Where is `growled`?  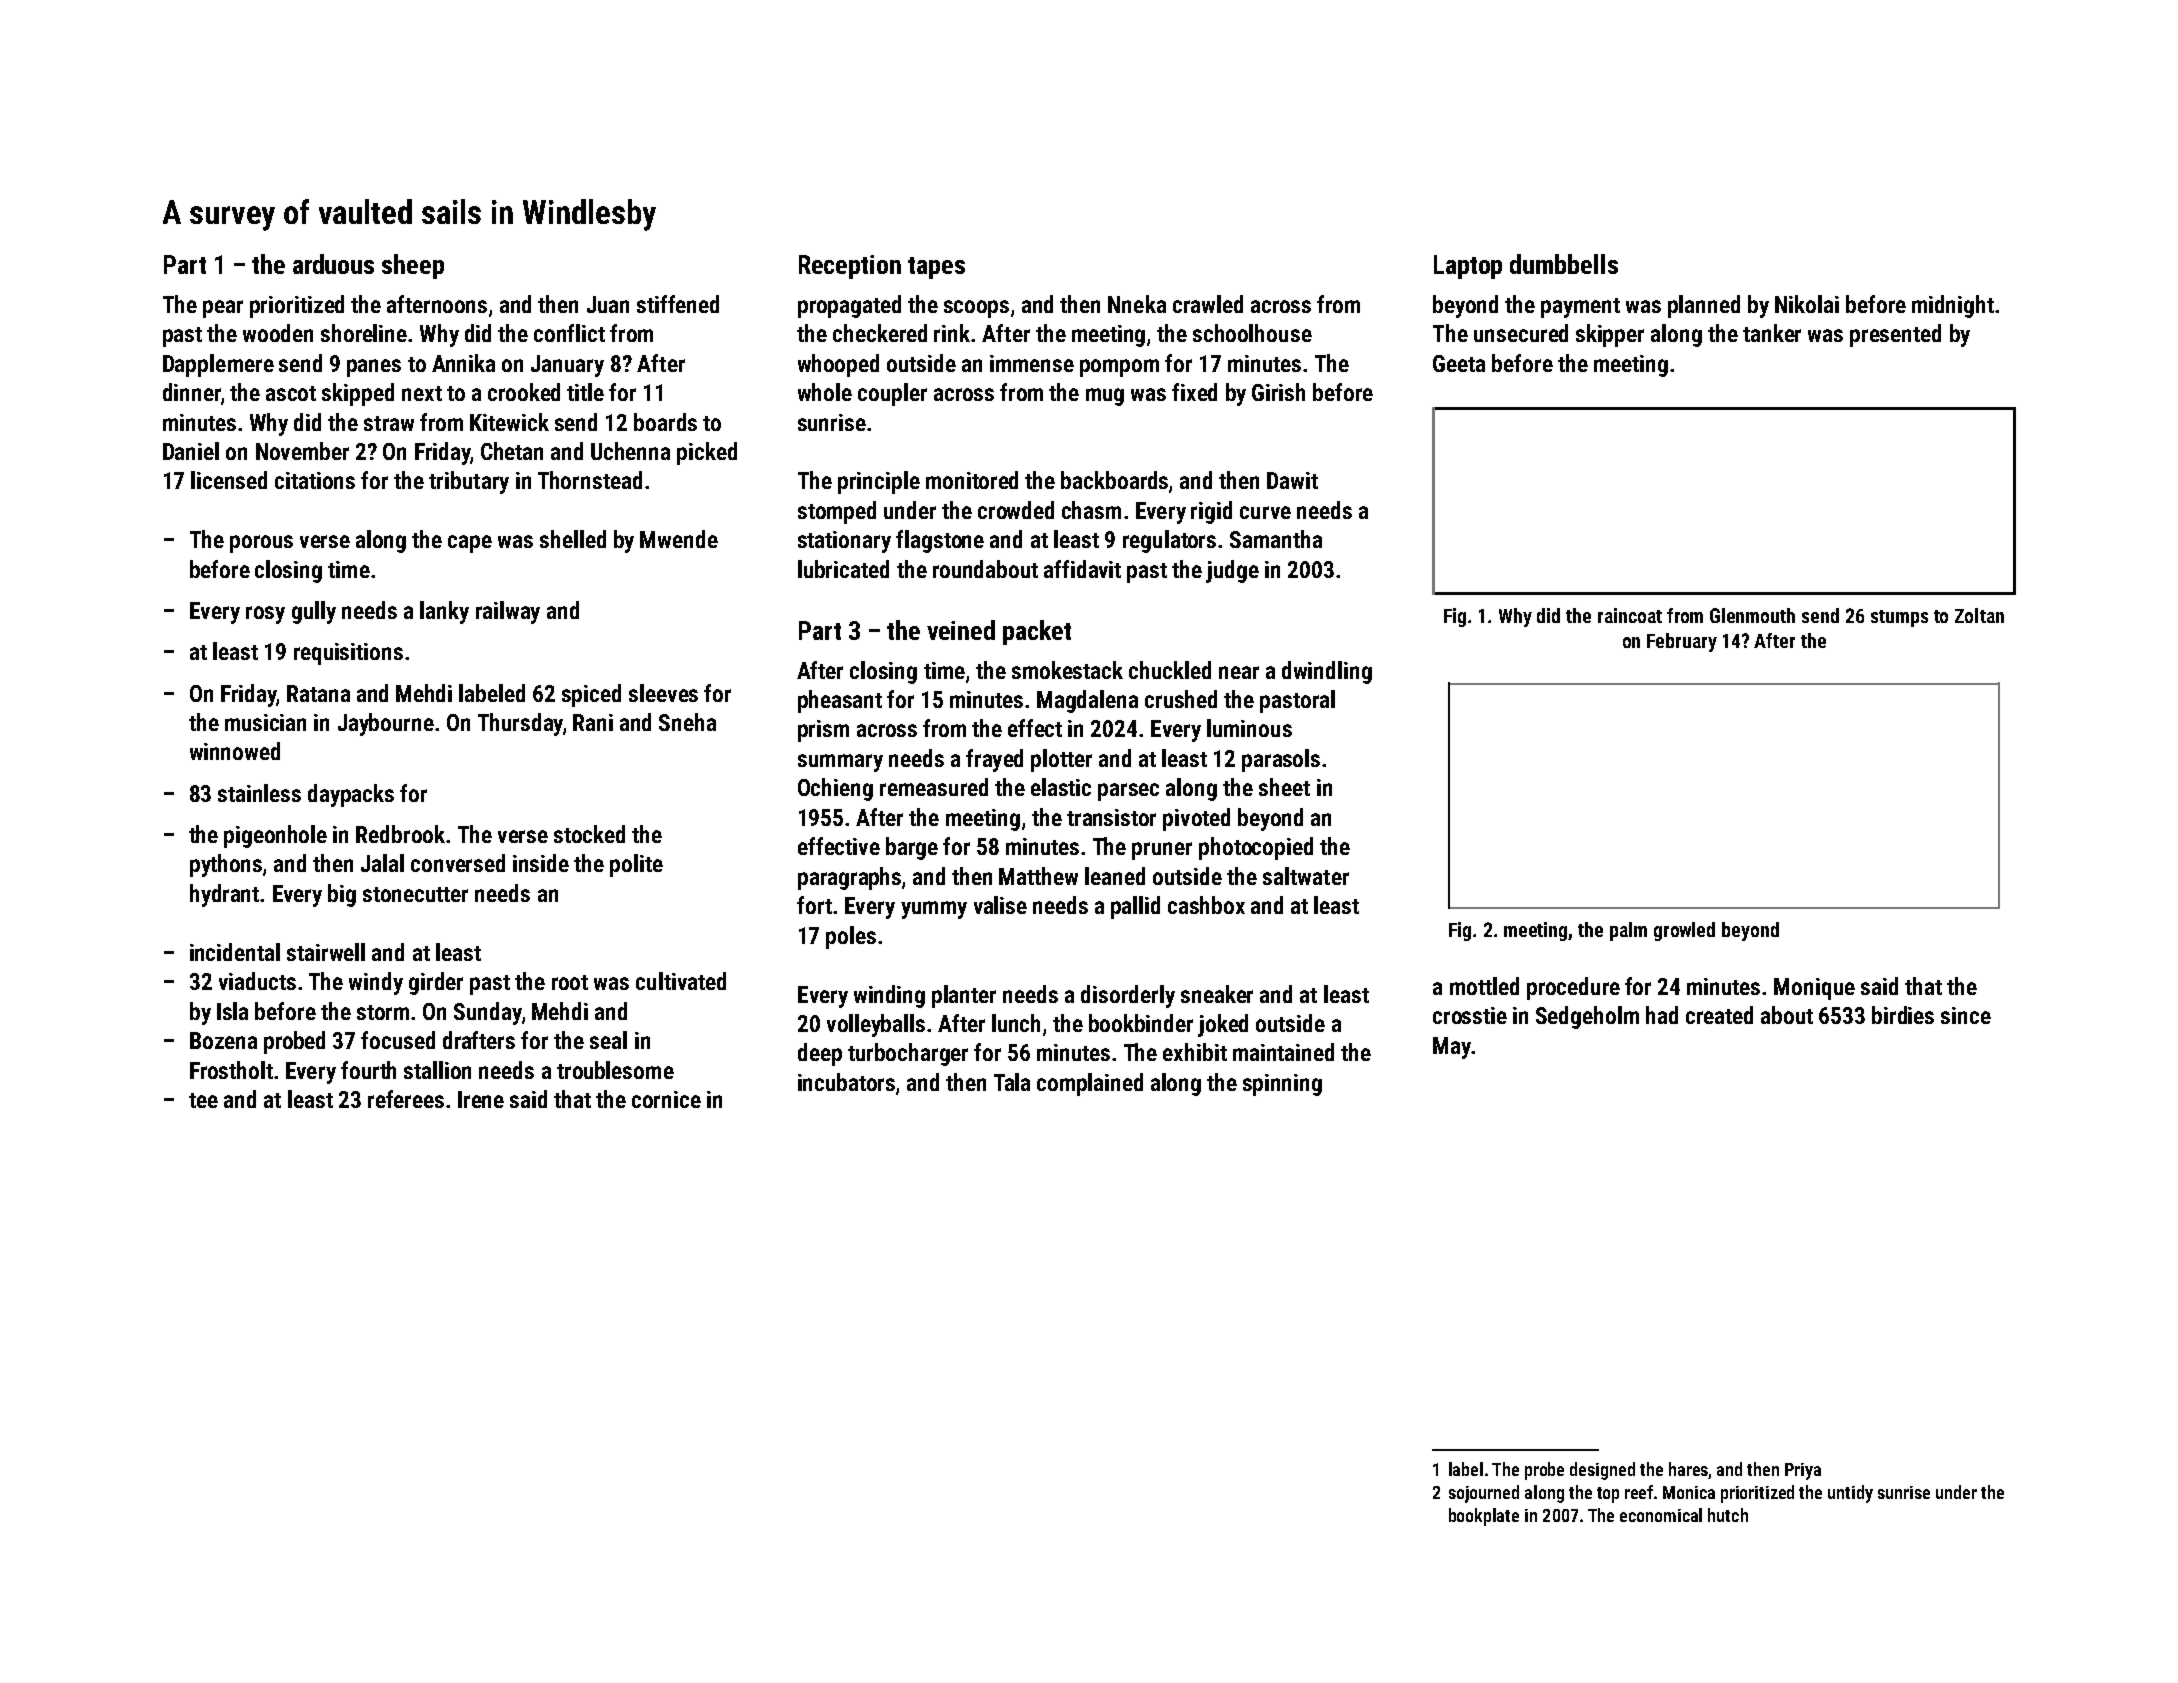 growled is located at coordinates (1684, 931).
